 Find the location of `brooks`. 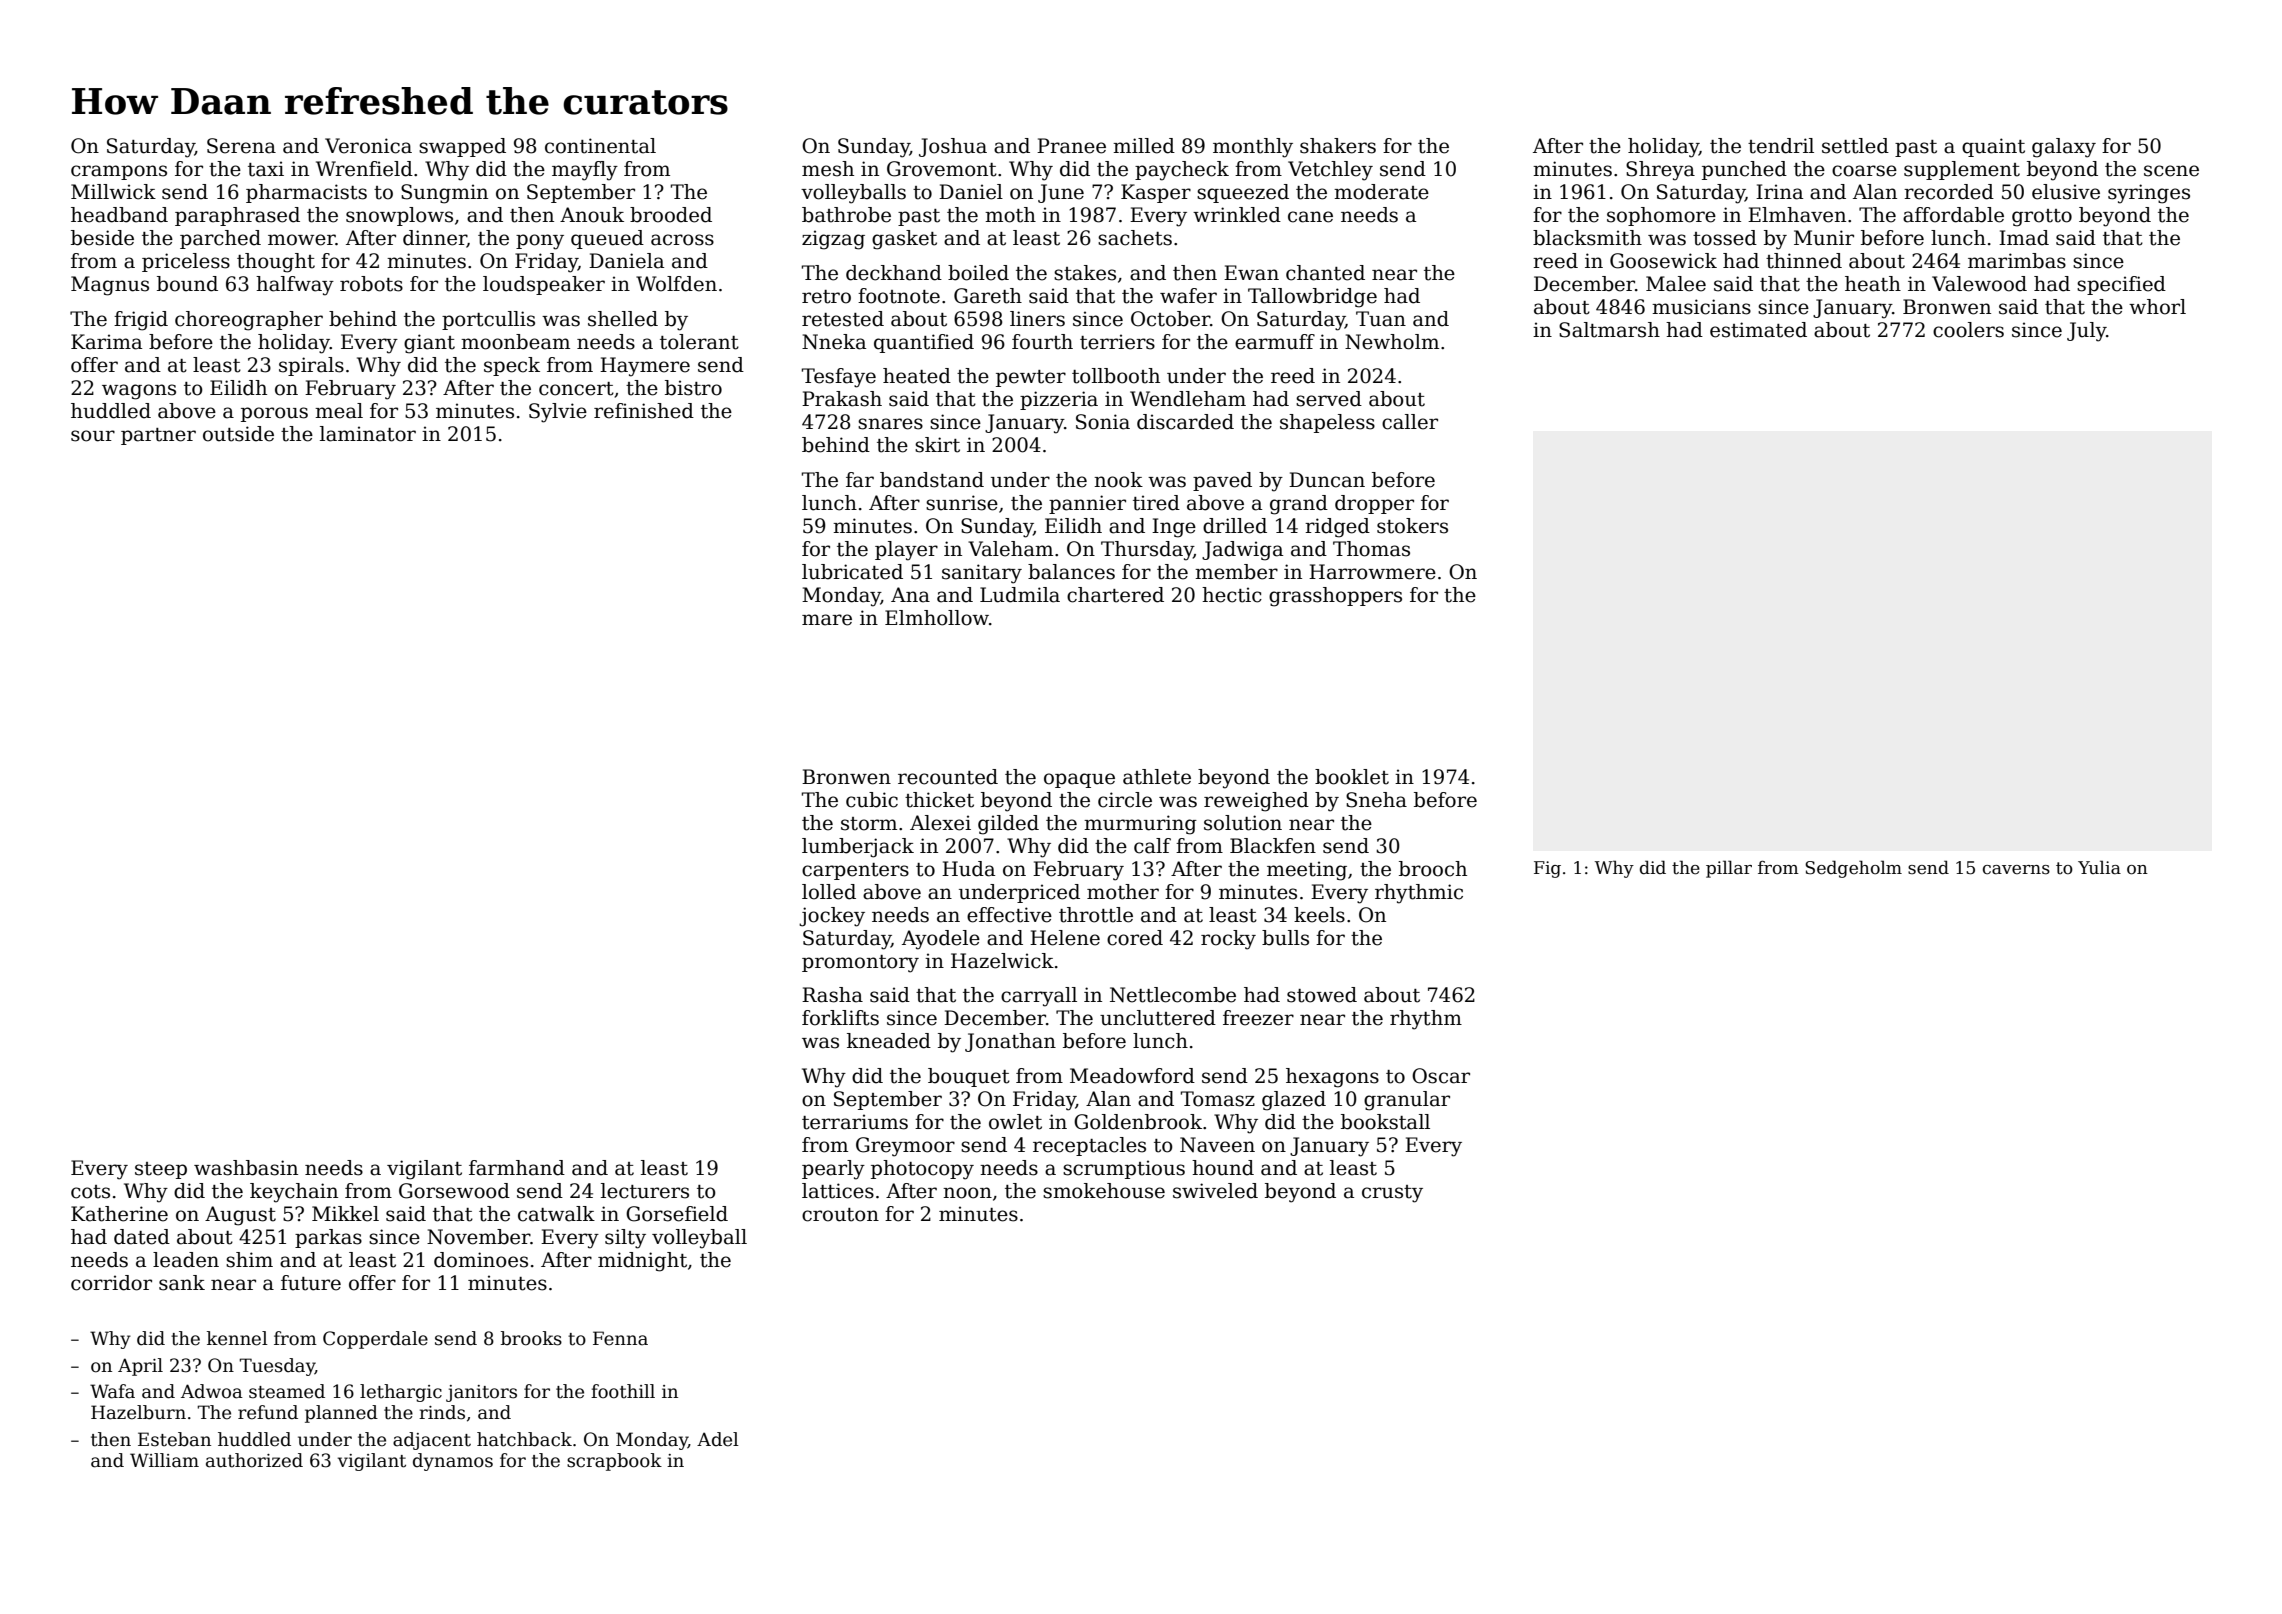

brooks is located at coordinates (531, 1338).
